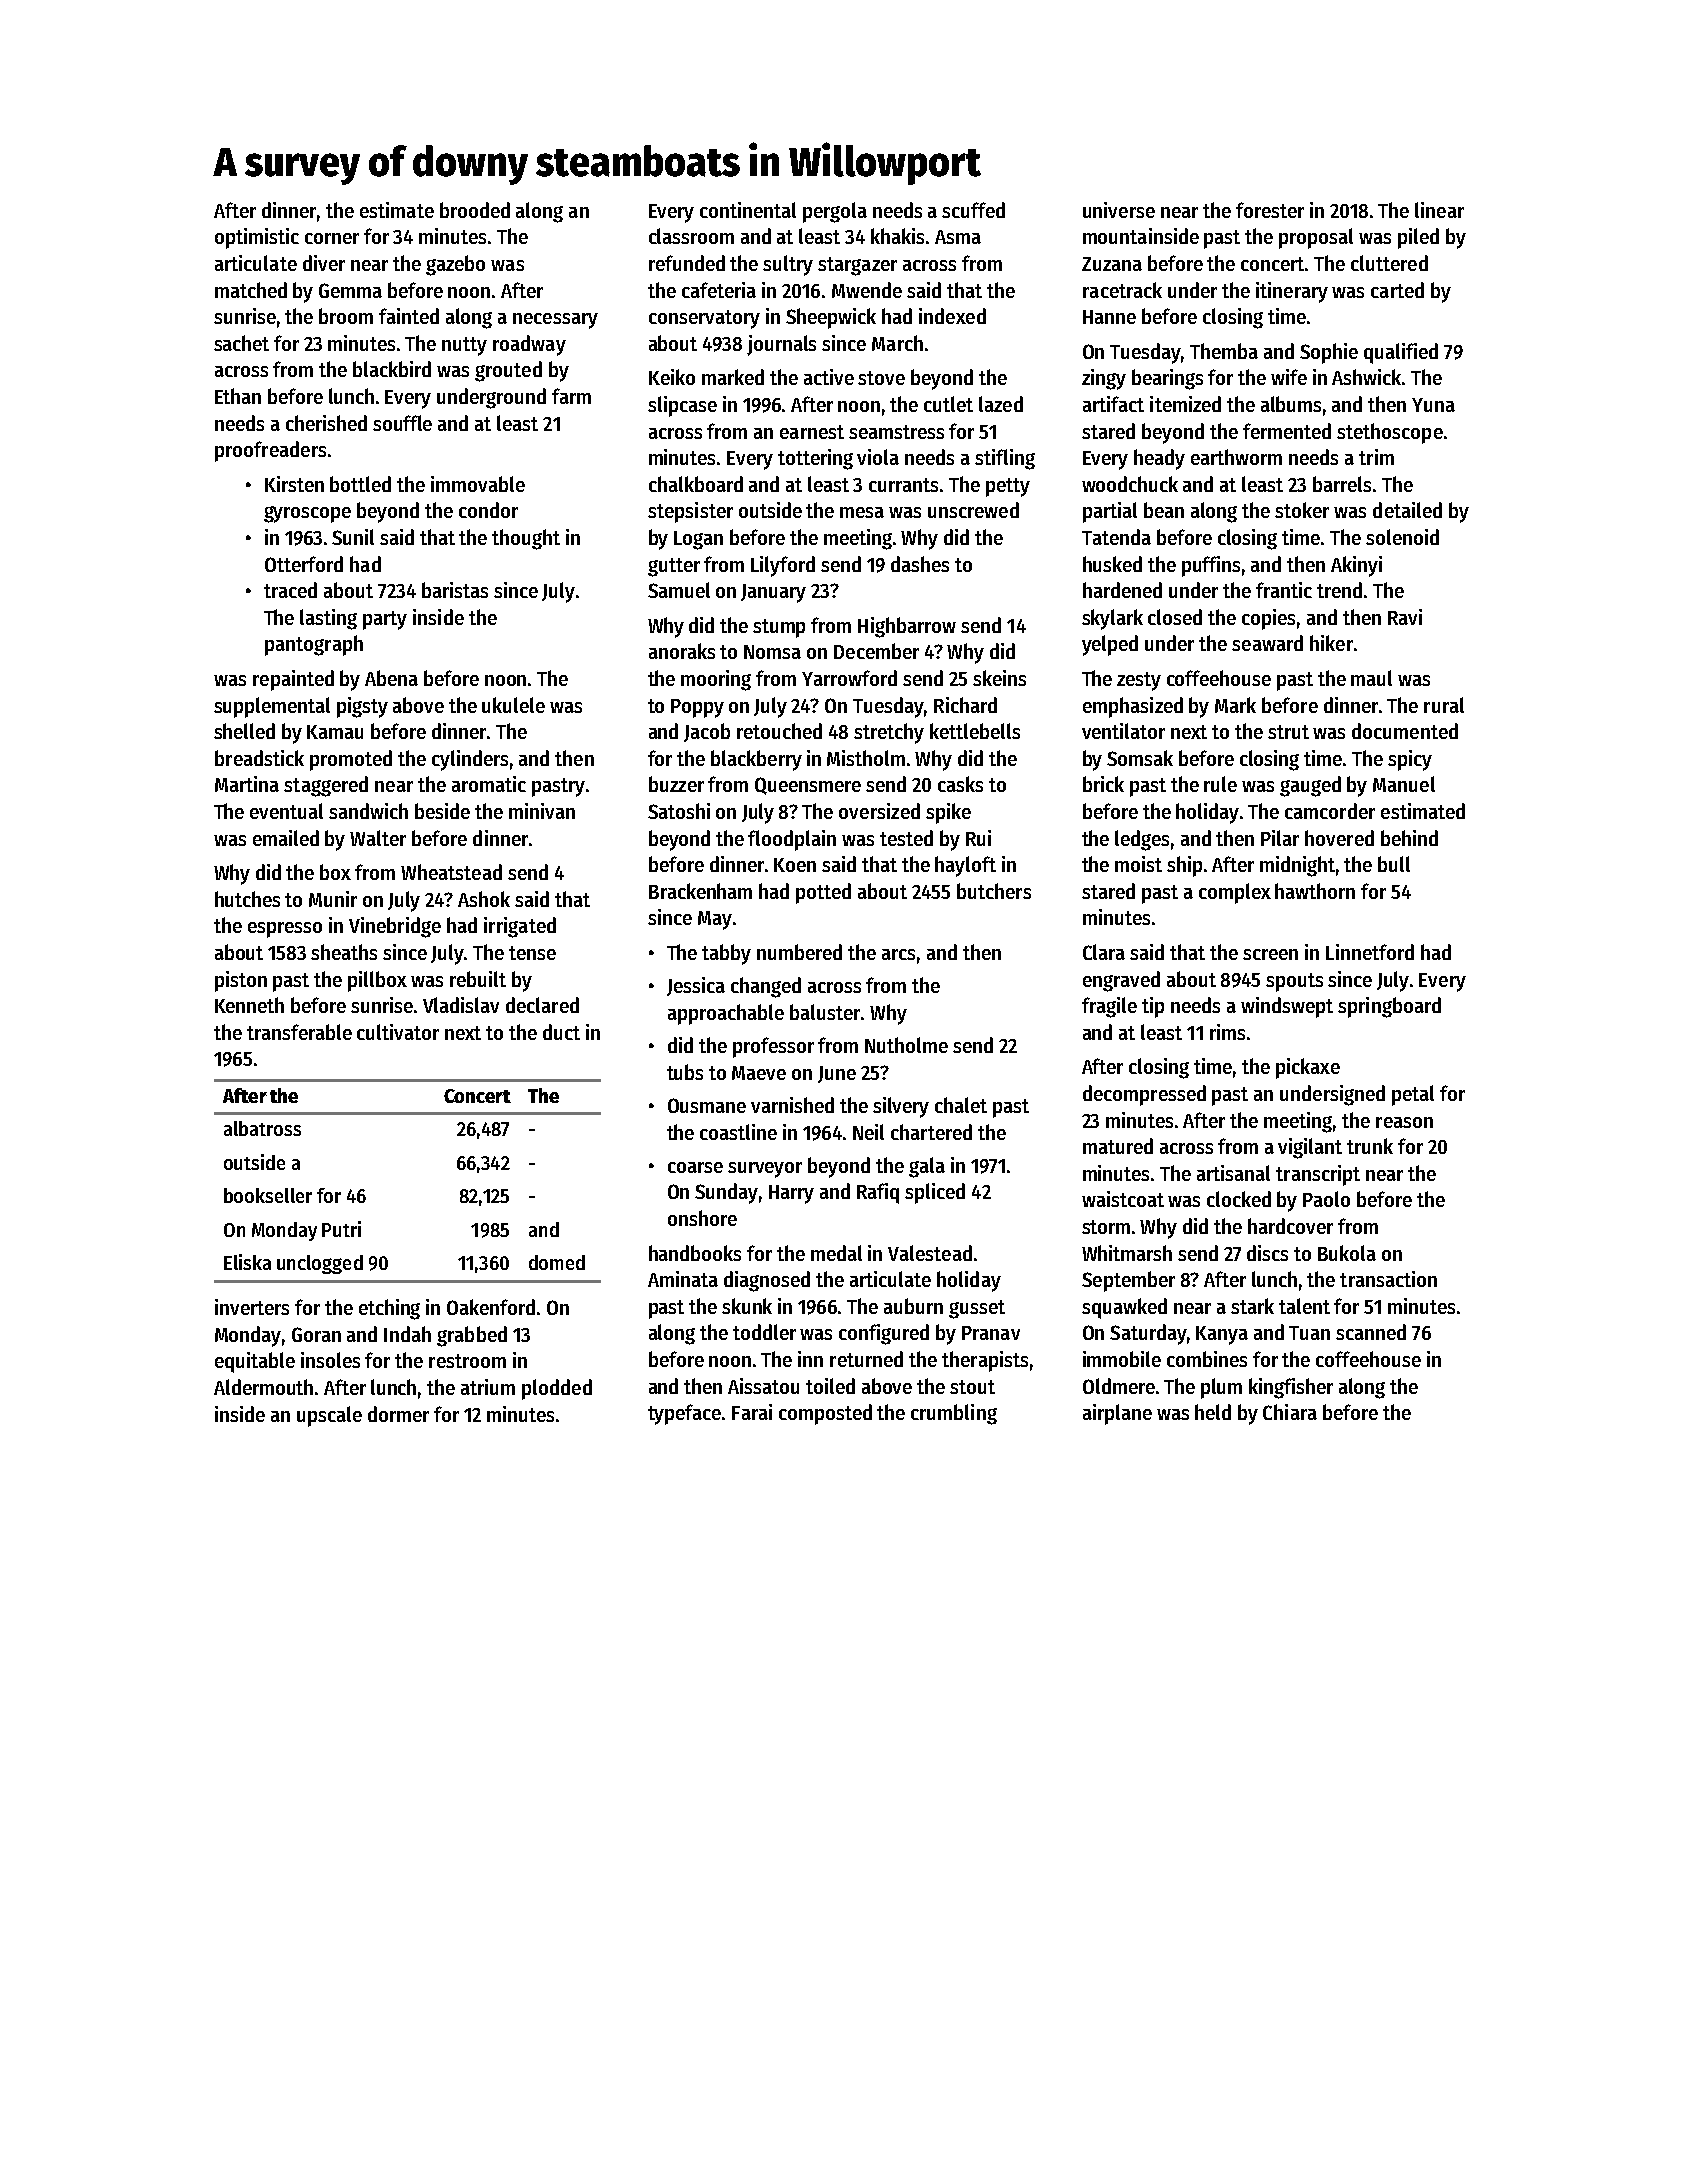 The height and width of the screenshot is (2178, 1683). Describe the element at coordinates (748, 210) in the screenshot. I see `continental` at that location.
